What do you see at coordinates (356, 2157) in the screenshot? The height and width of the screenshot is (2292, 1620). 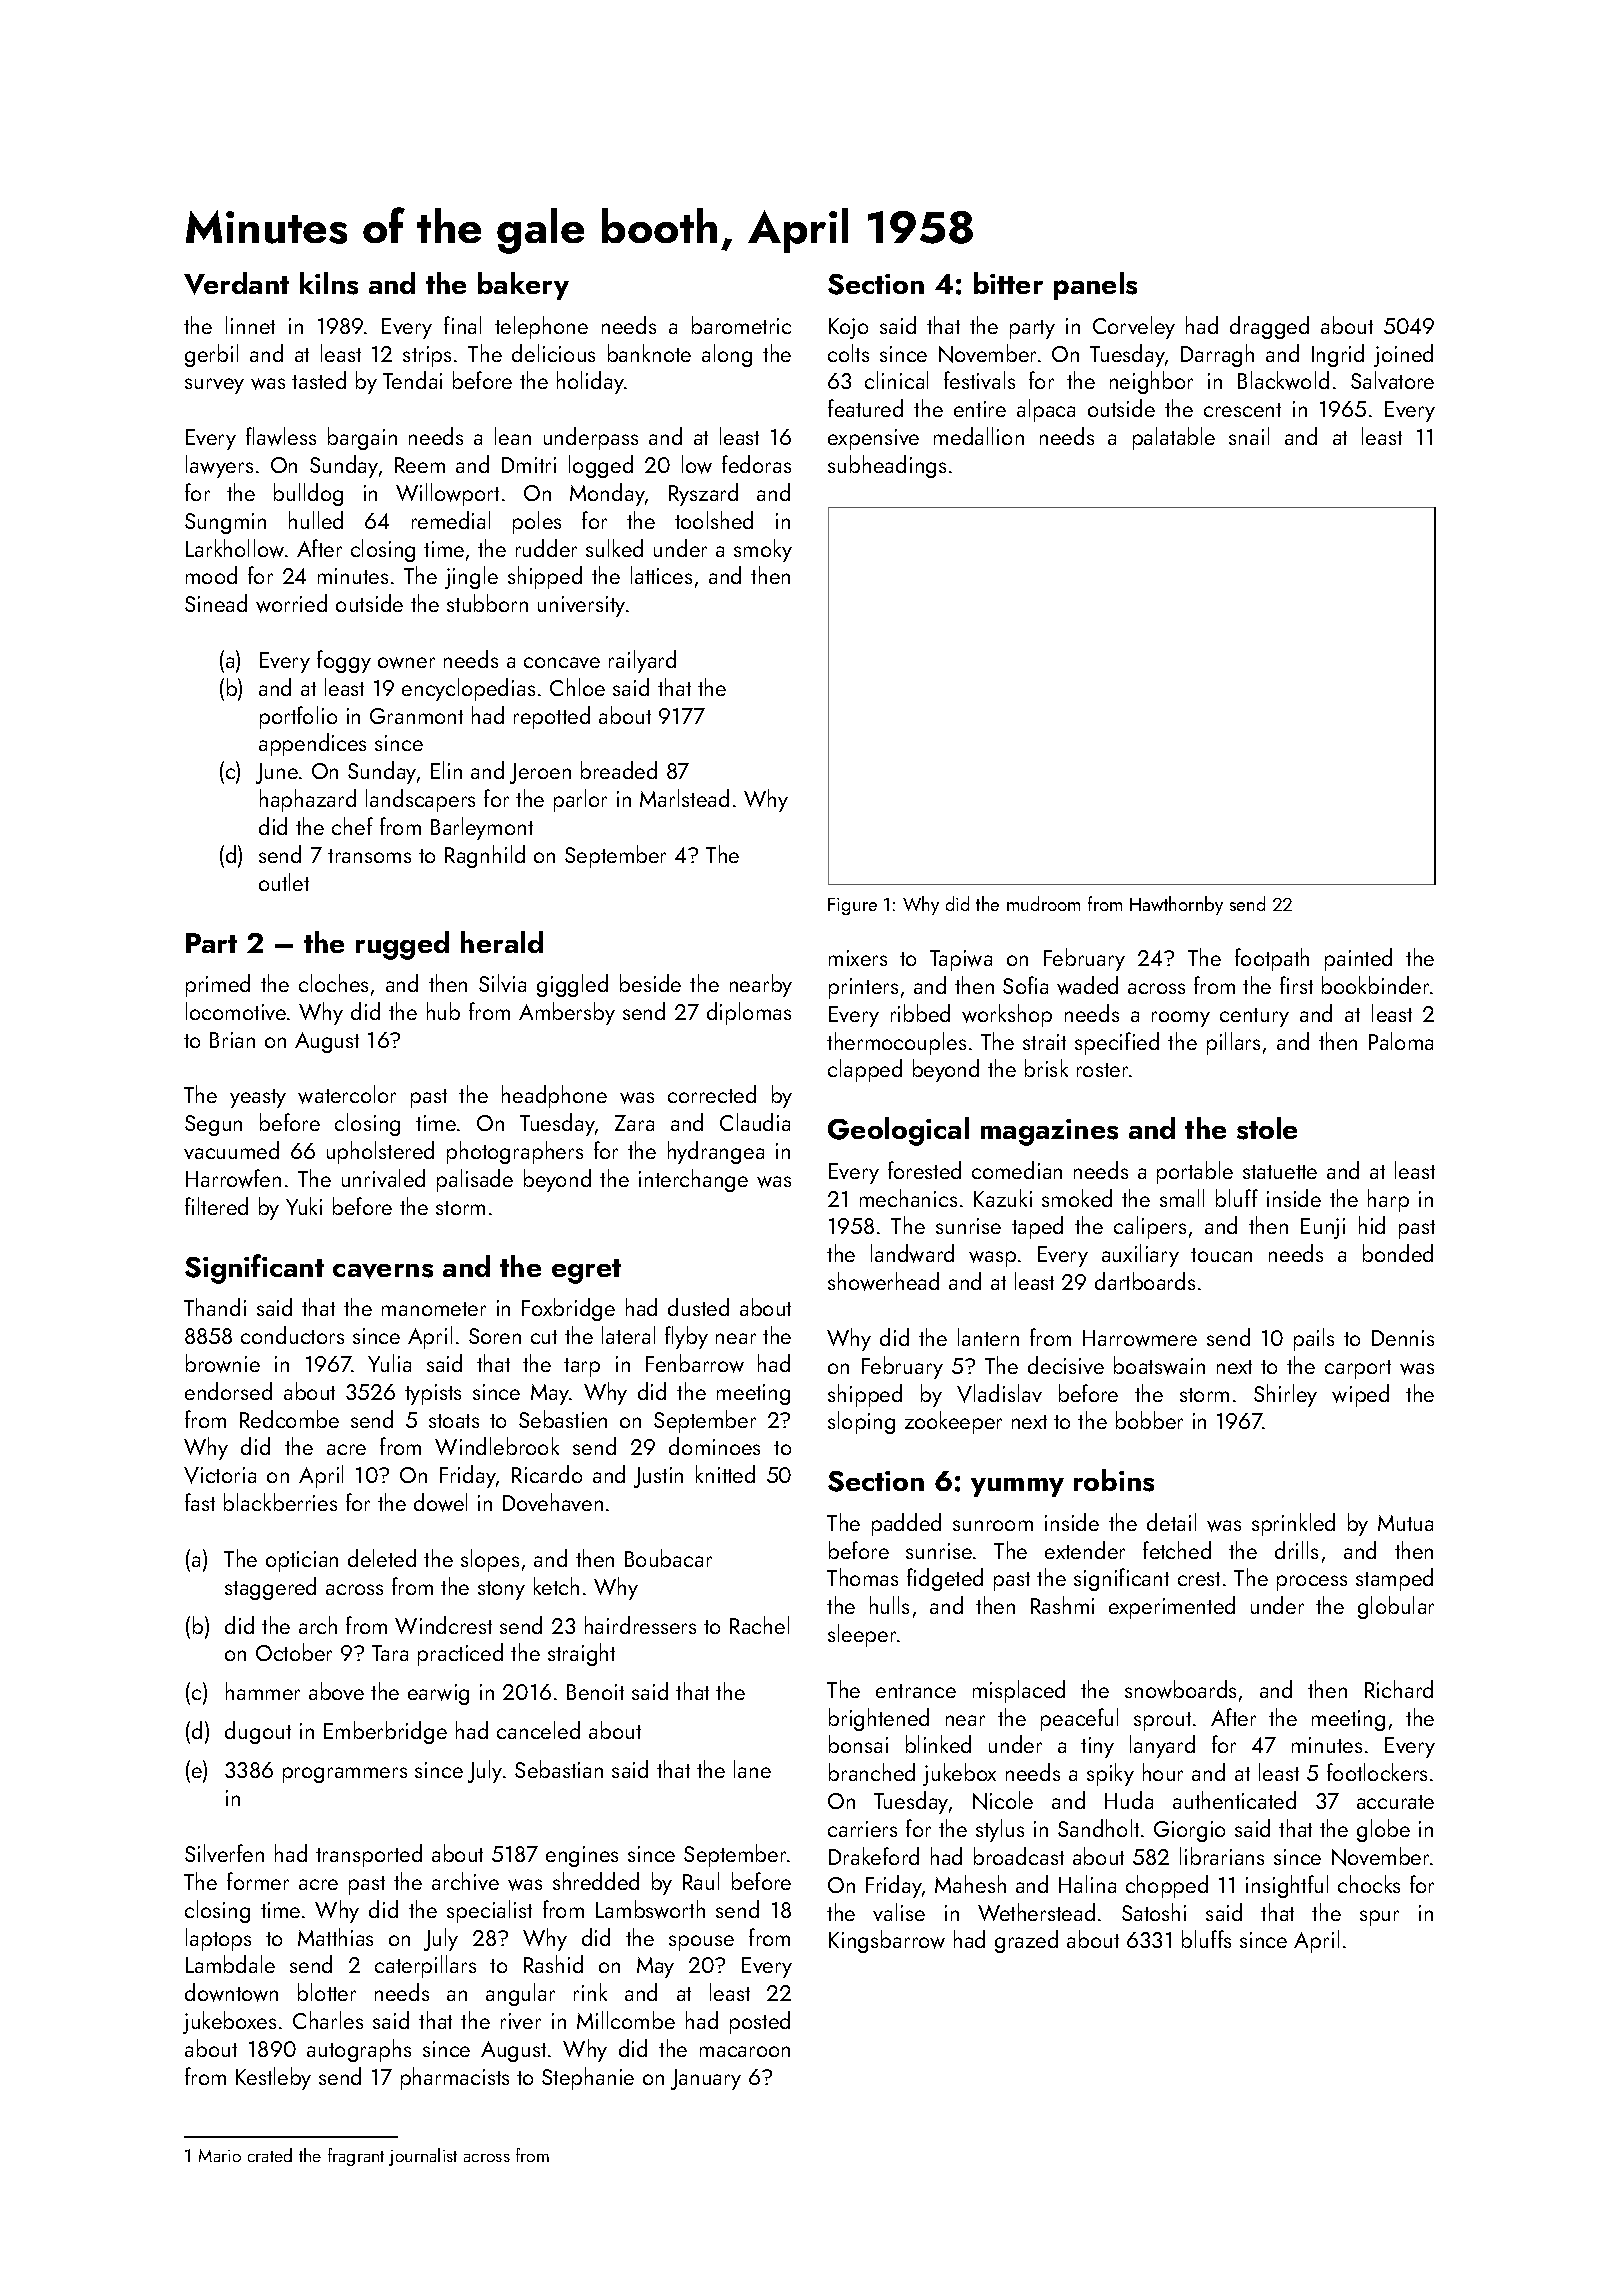 I see `fragrant` at bounding box center [356, 2157].
